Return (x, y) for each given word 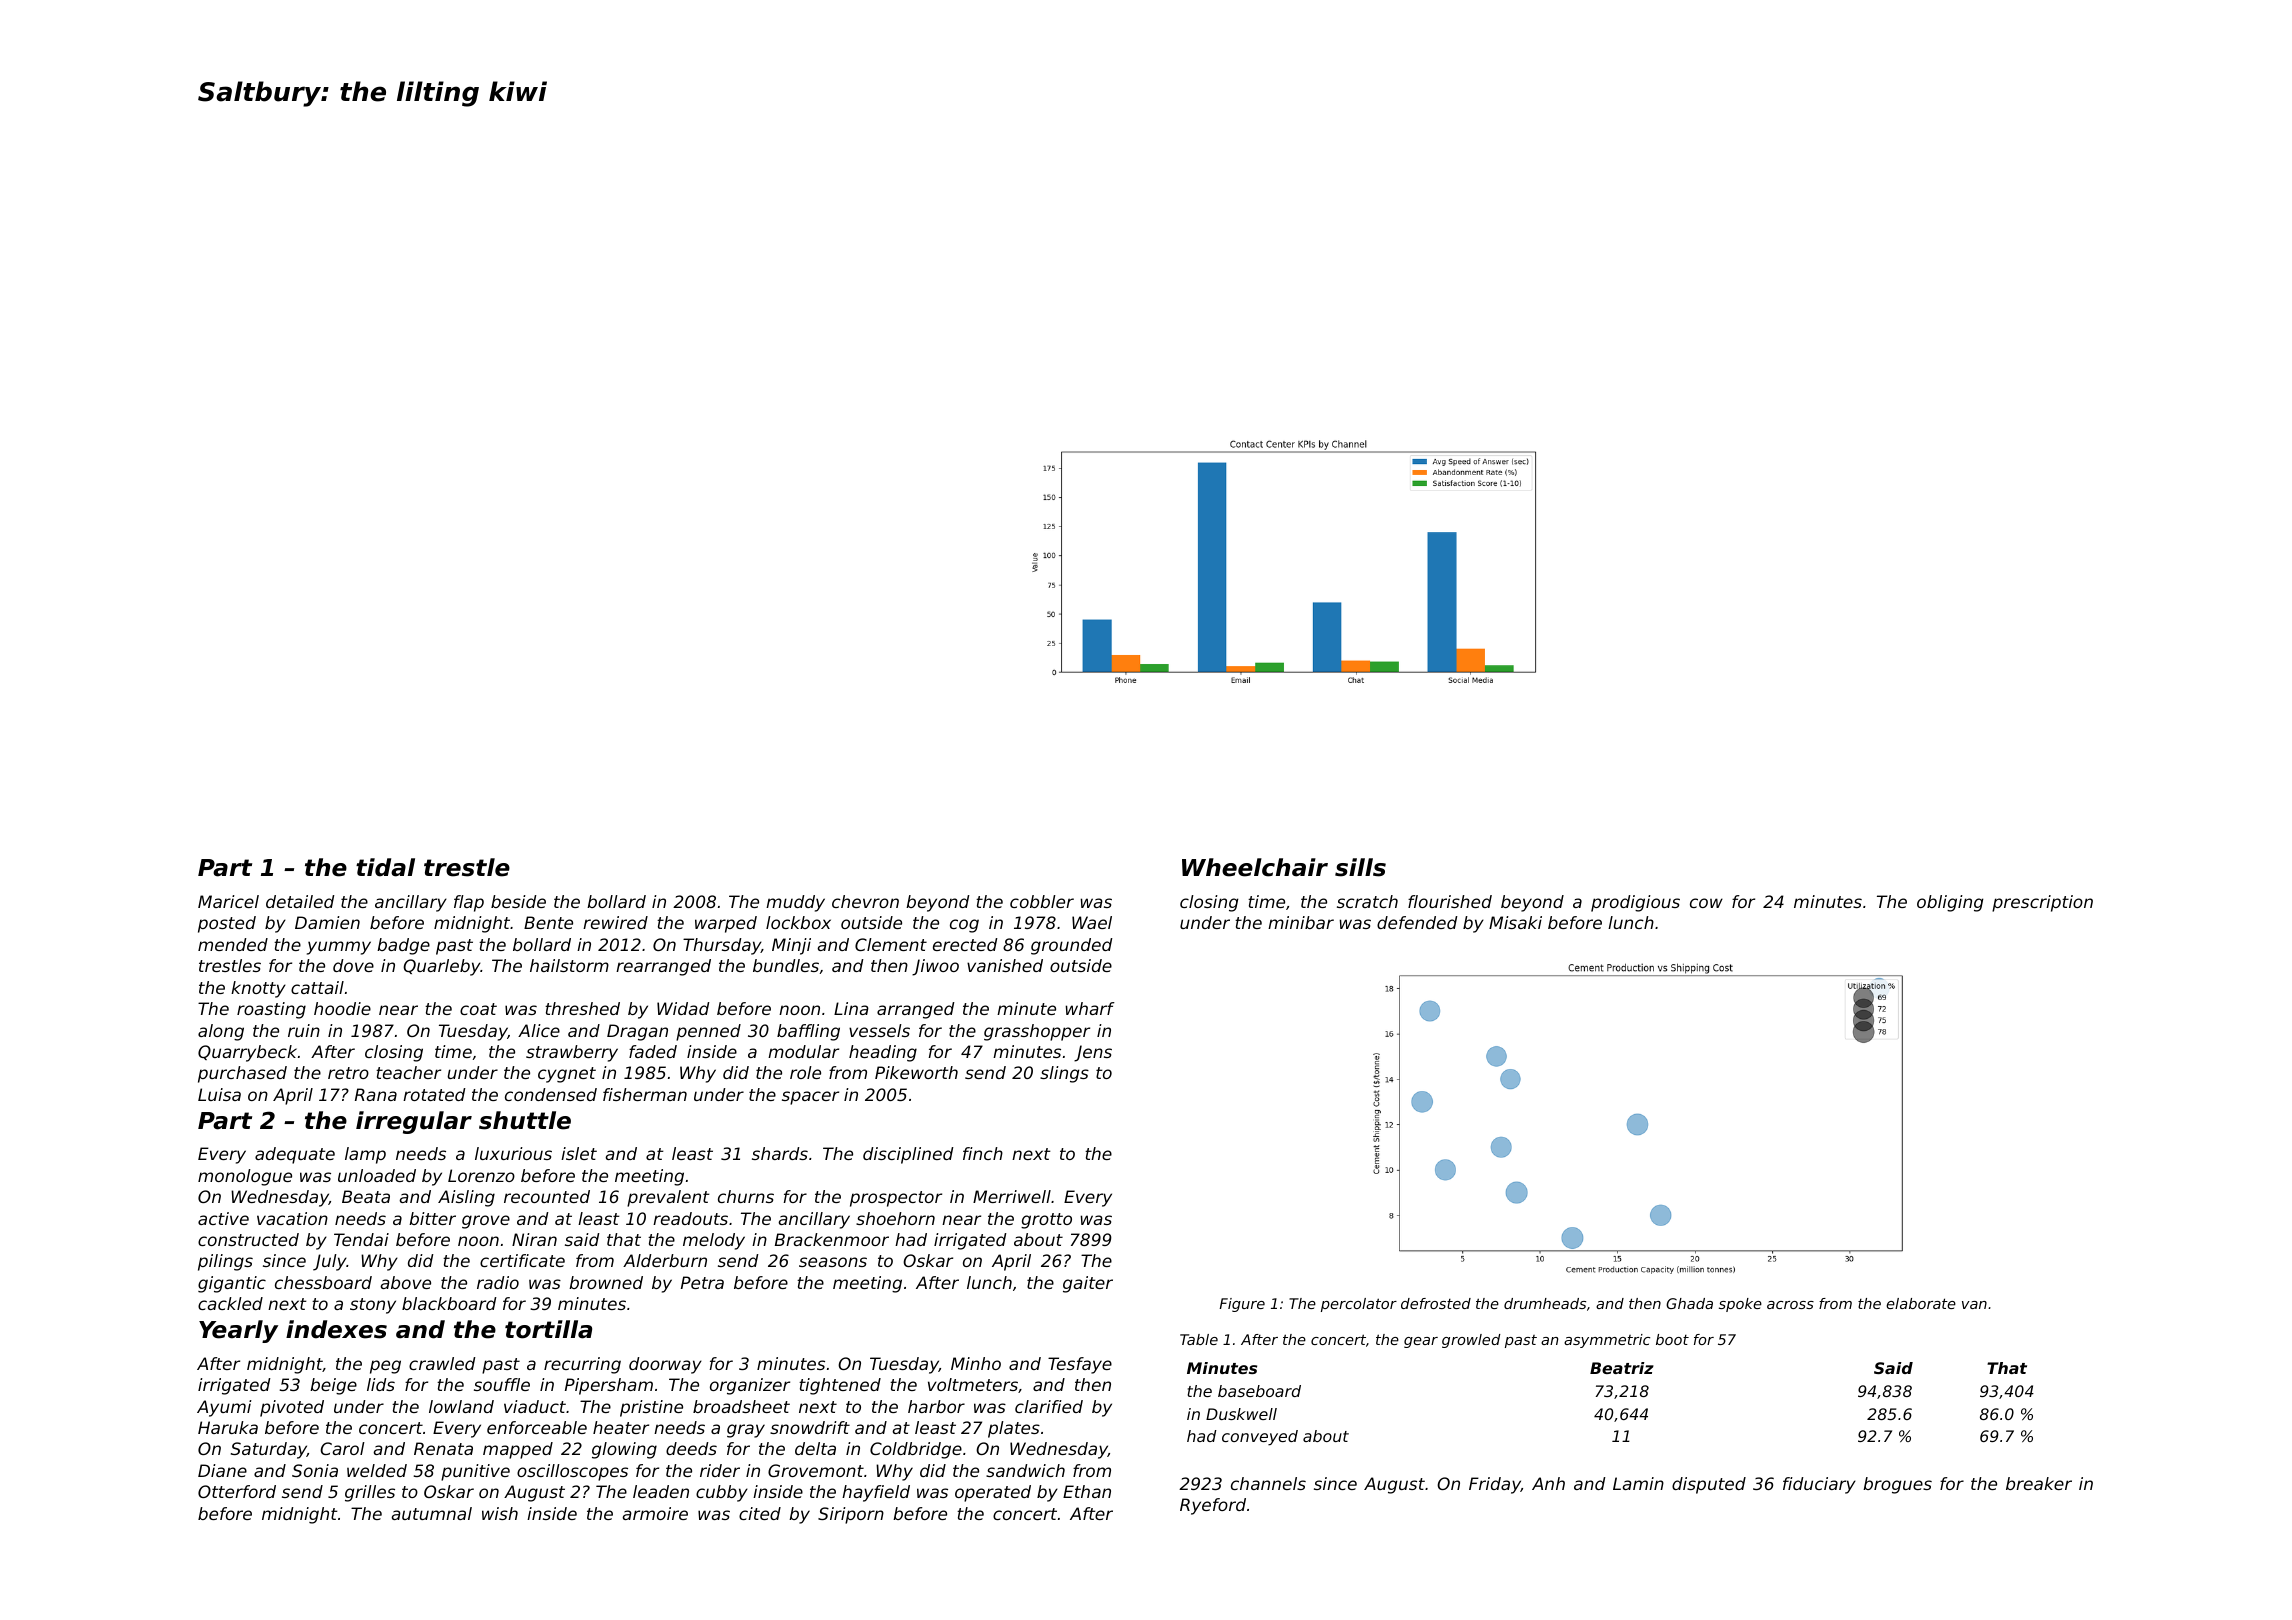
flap (469, 903)
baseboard (1259, 1391)
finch (983, 1153)
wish (500, 1513)
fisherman (645, 1094)
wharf (1090, 1008)
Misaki (1515, 922)
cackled (230, 1303)
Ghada (1689, 1303)
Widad (683, 1008)
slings (1064, 1074)
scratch (1367, 901)
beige (333, 1386)
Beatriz (1622, 1368)
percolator (1359, 1305)
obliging (1950, 903)
